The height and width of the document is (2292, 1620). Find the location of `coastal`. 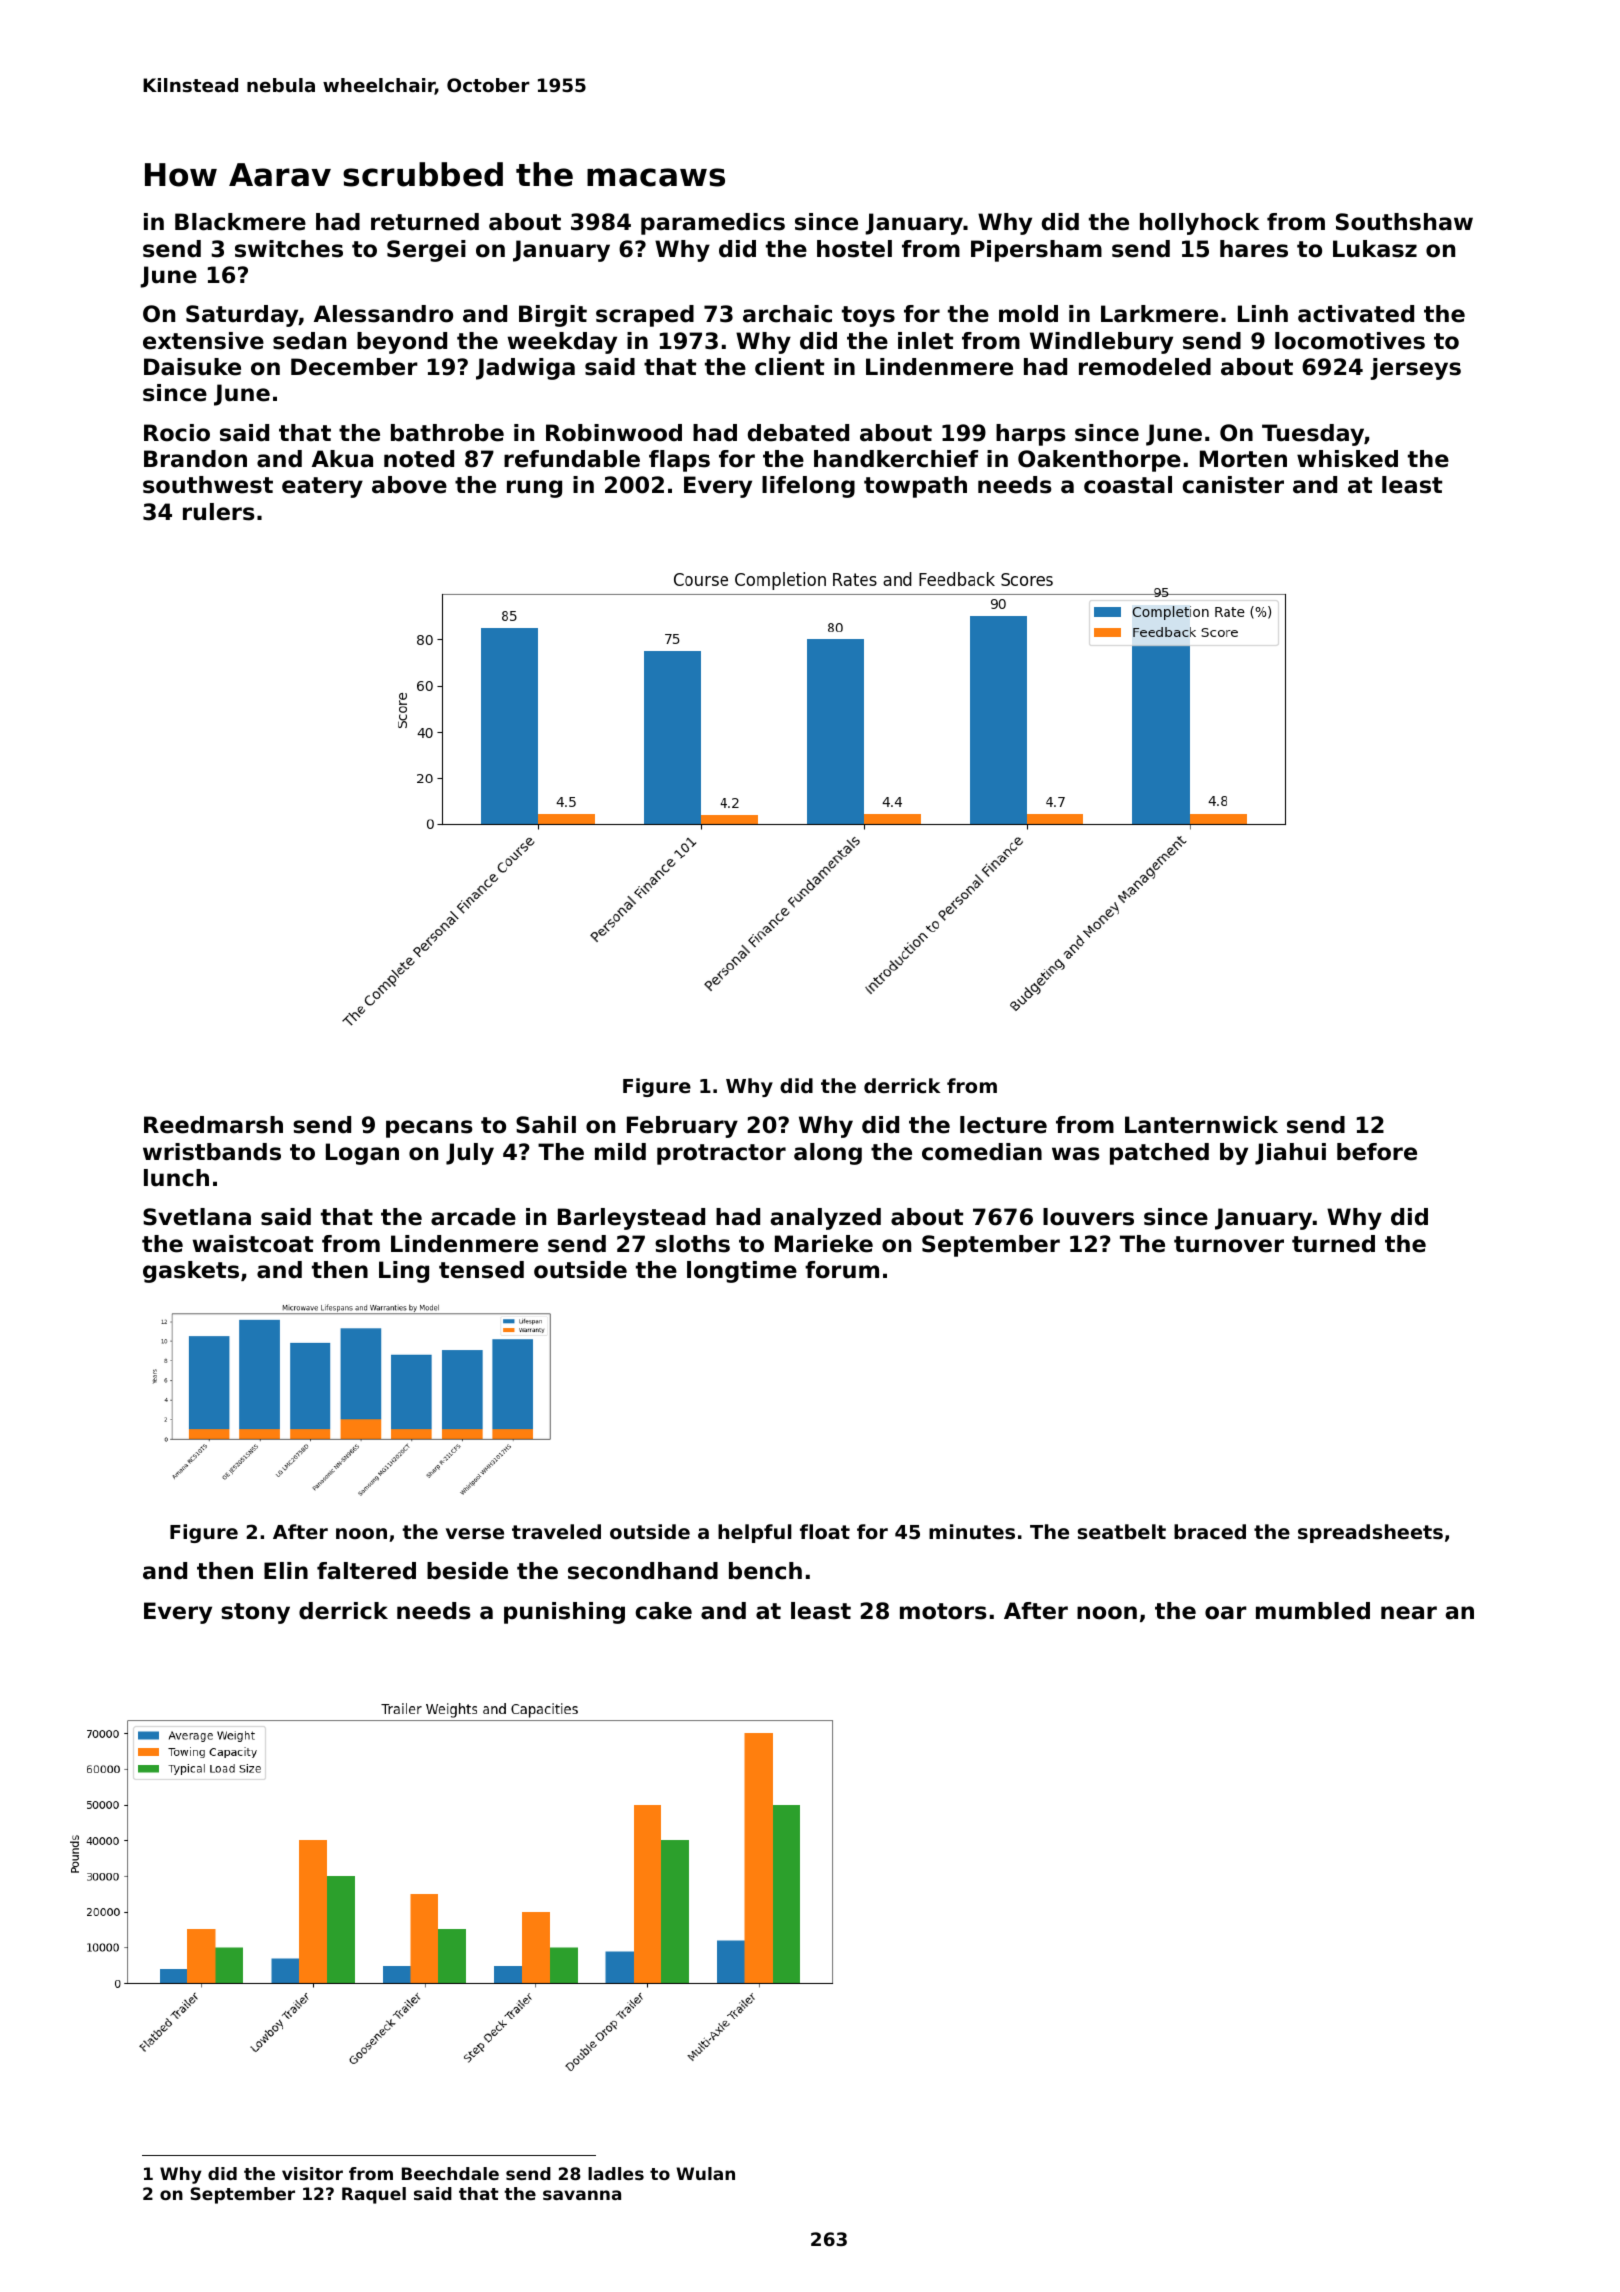

coastal is located at coordinates (1128, 485).
